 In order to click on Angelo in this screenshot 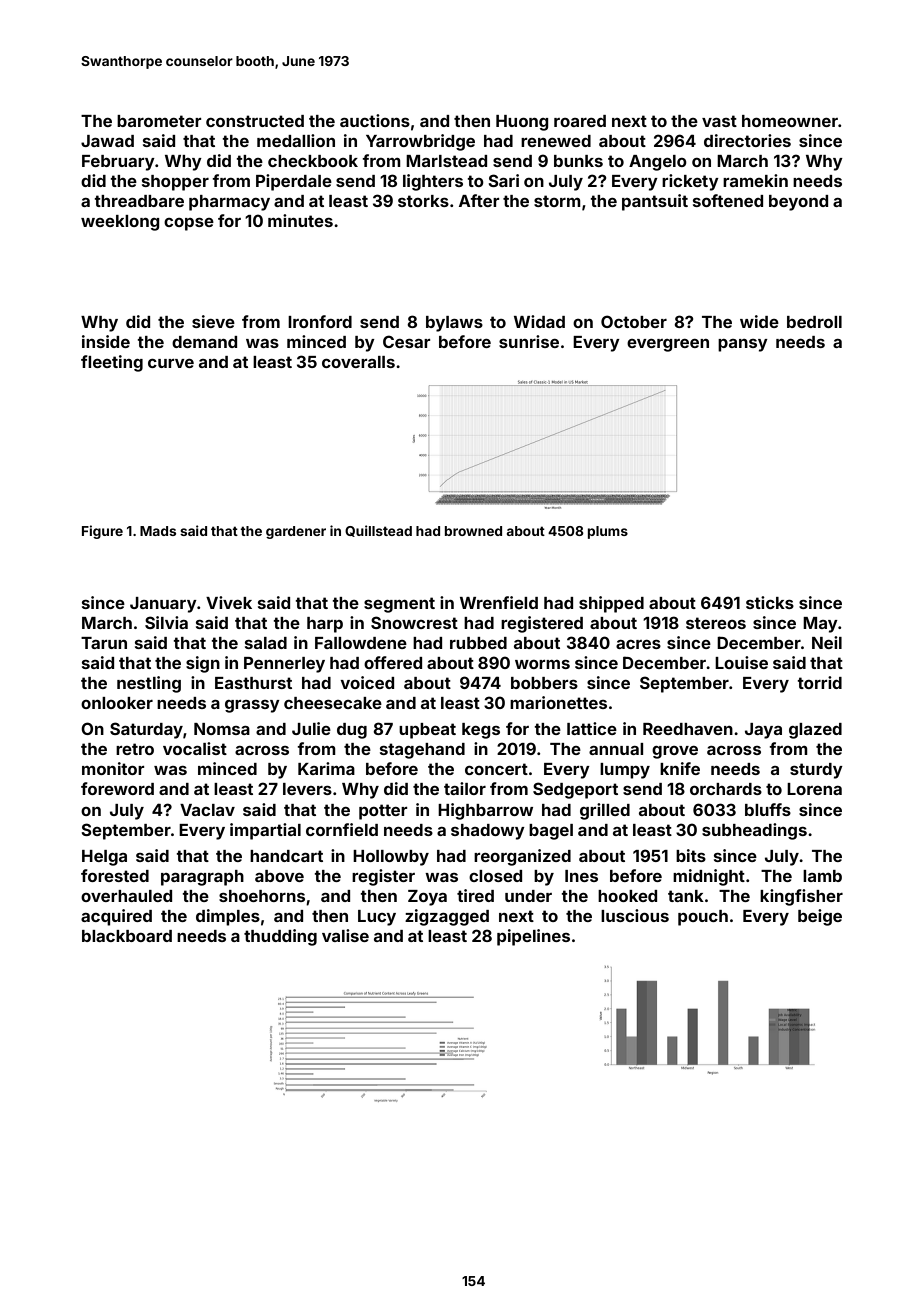, I will do `click(658, 163)`.
